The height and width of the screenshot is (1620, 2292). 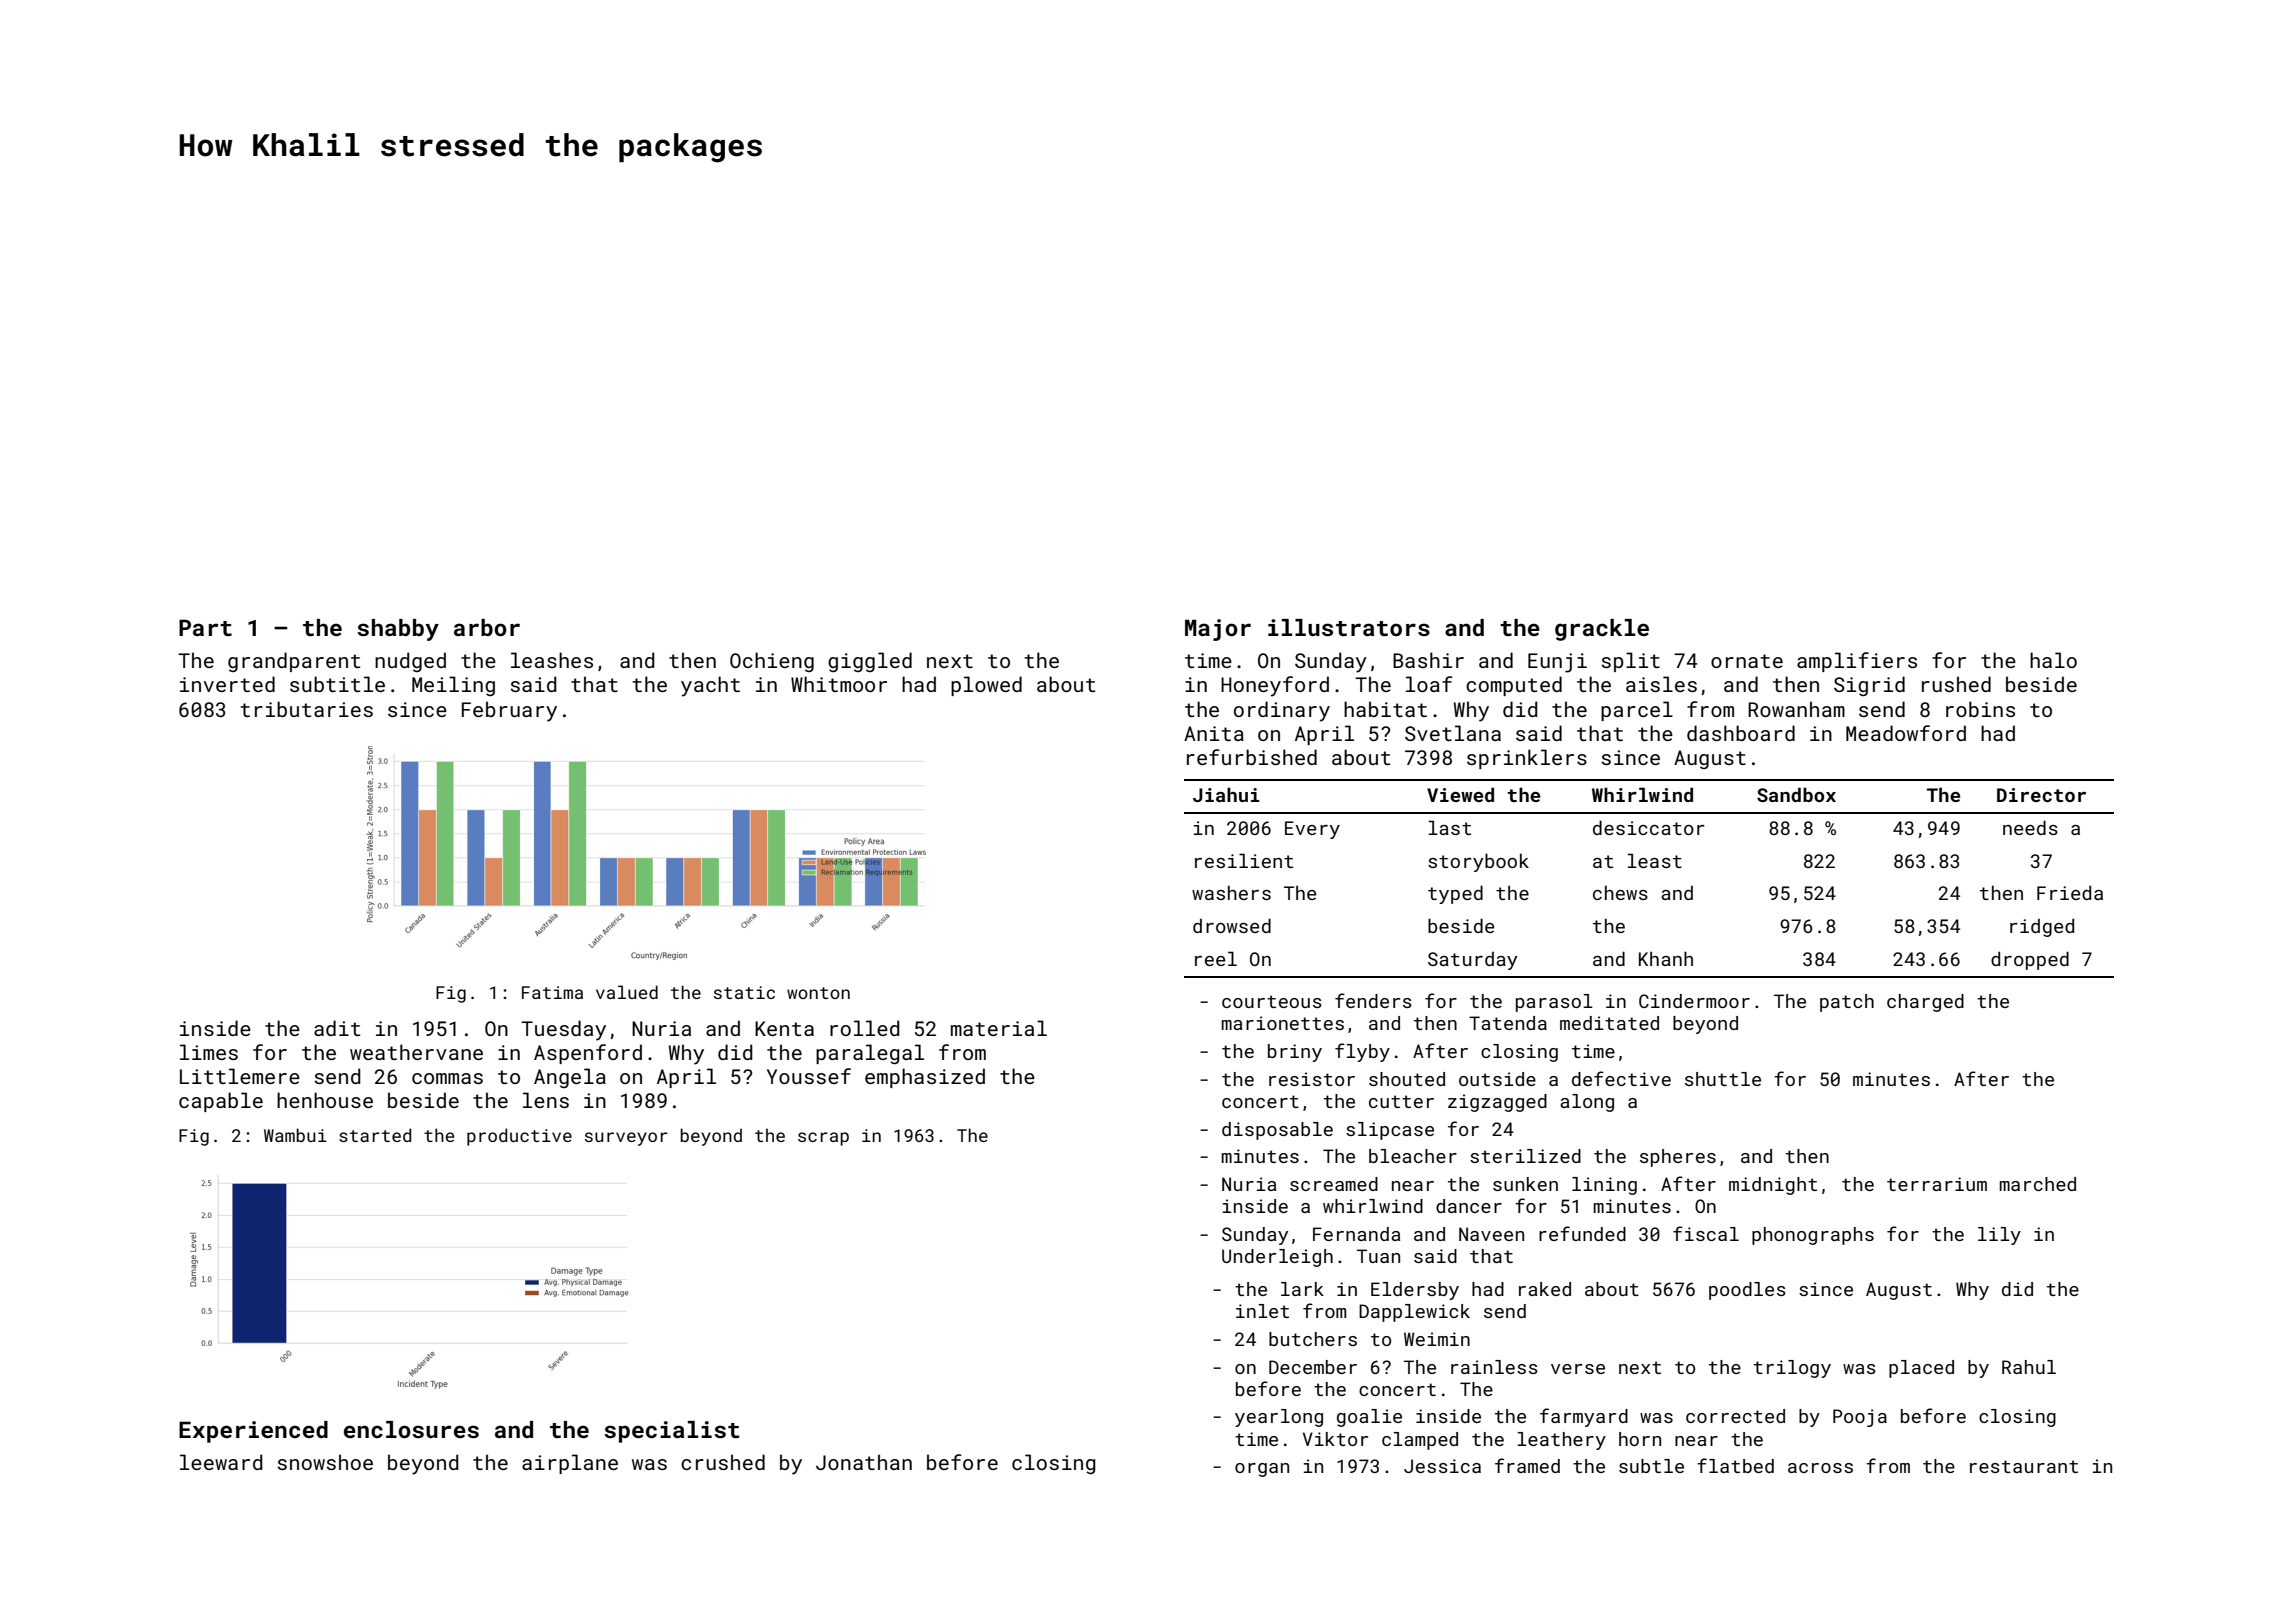 What do you see at coordinates (1218, 630) in the screenshot?
I see `Major` at bounding box center [1218, 630].
